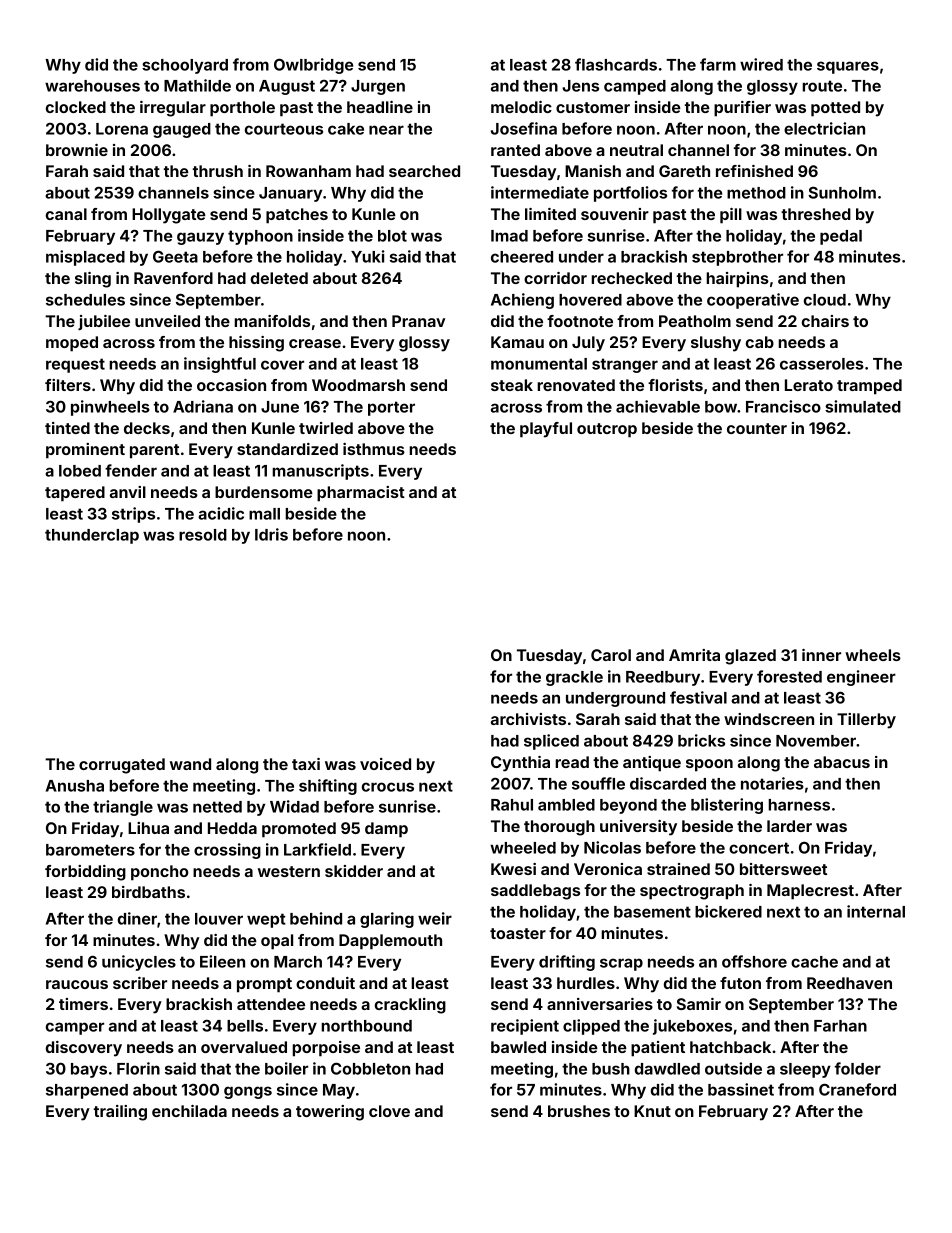  What do you see at coordinates (133, 515) in the page?
I see `strips` at bounding box center [133, 515].
